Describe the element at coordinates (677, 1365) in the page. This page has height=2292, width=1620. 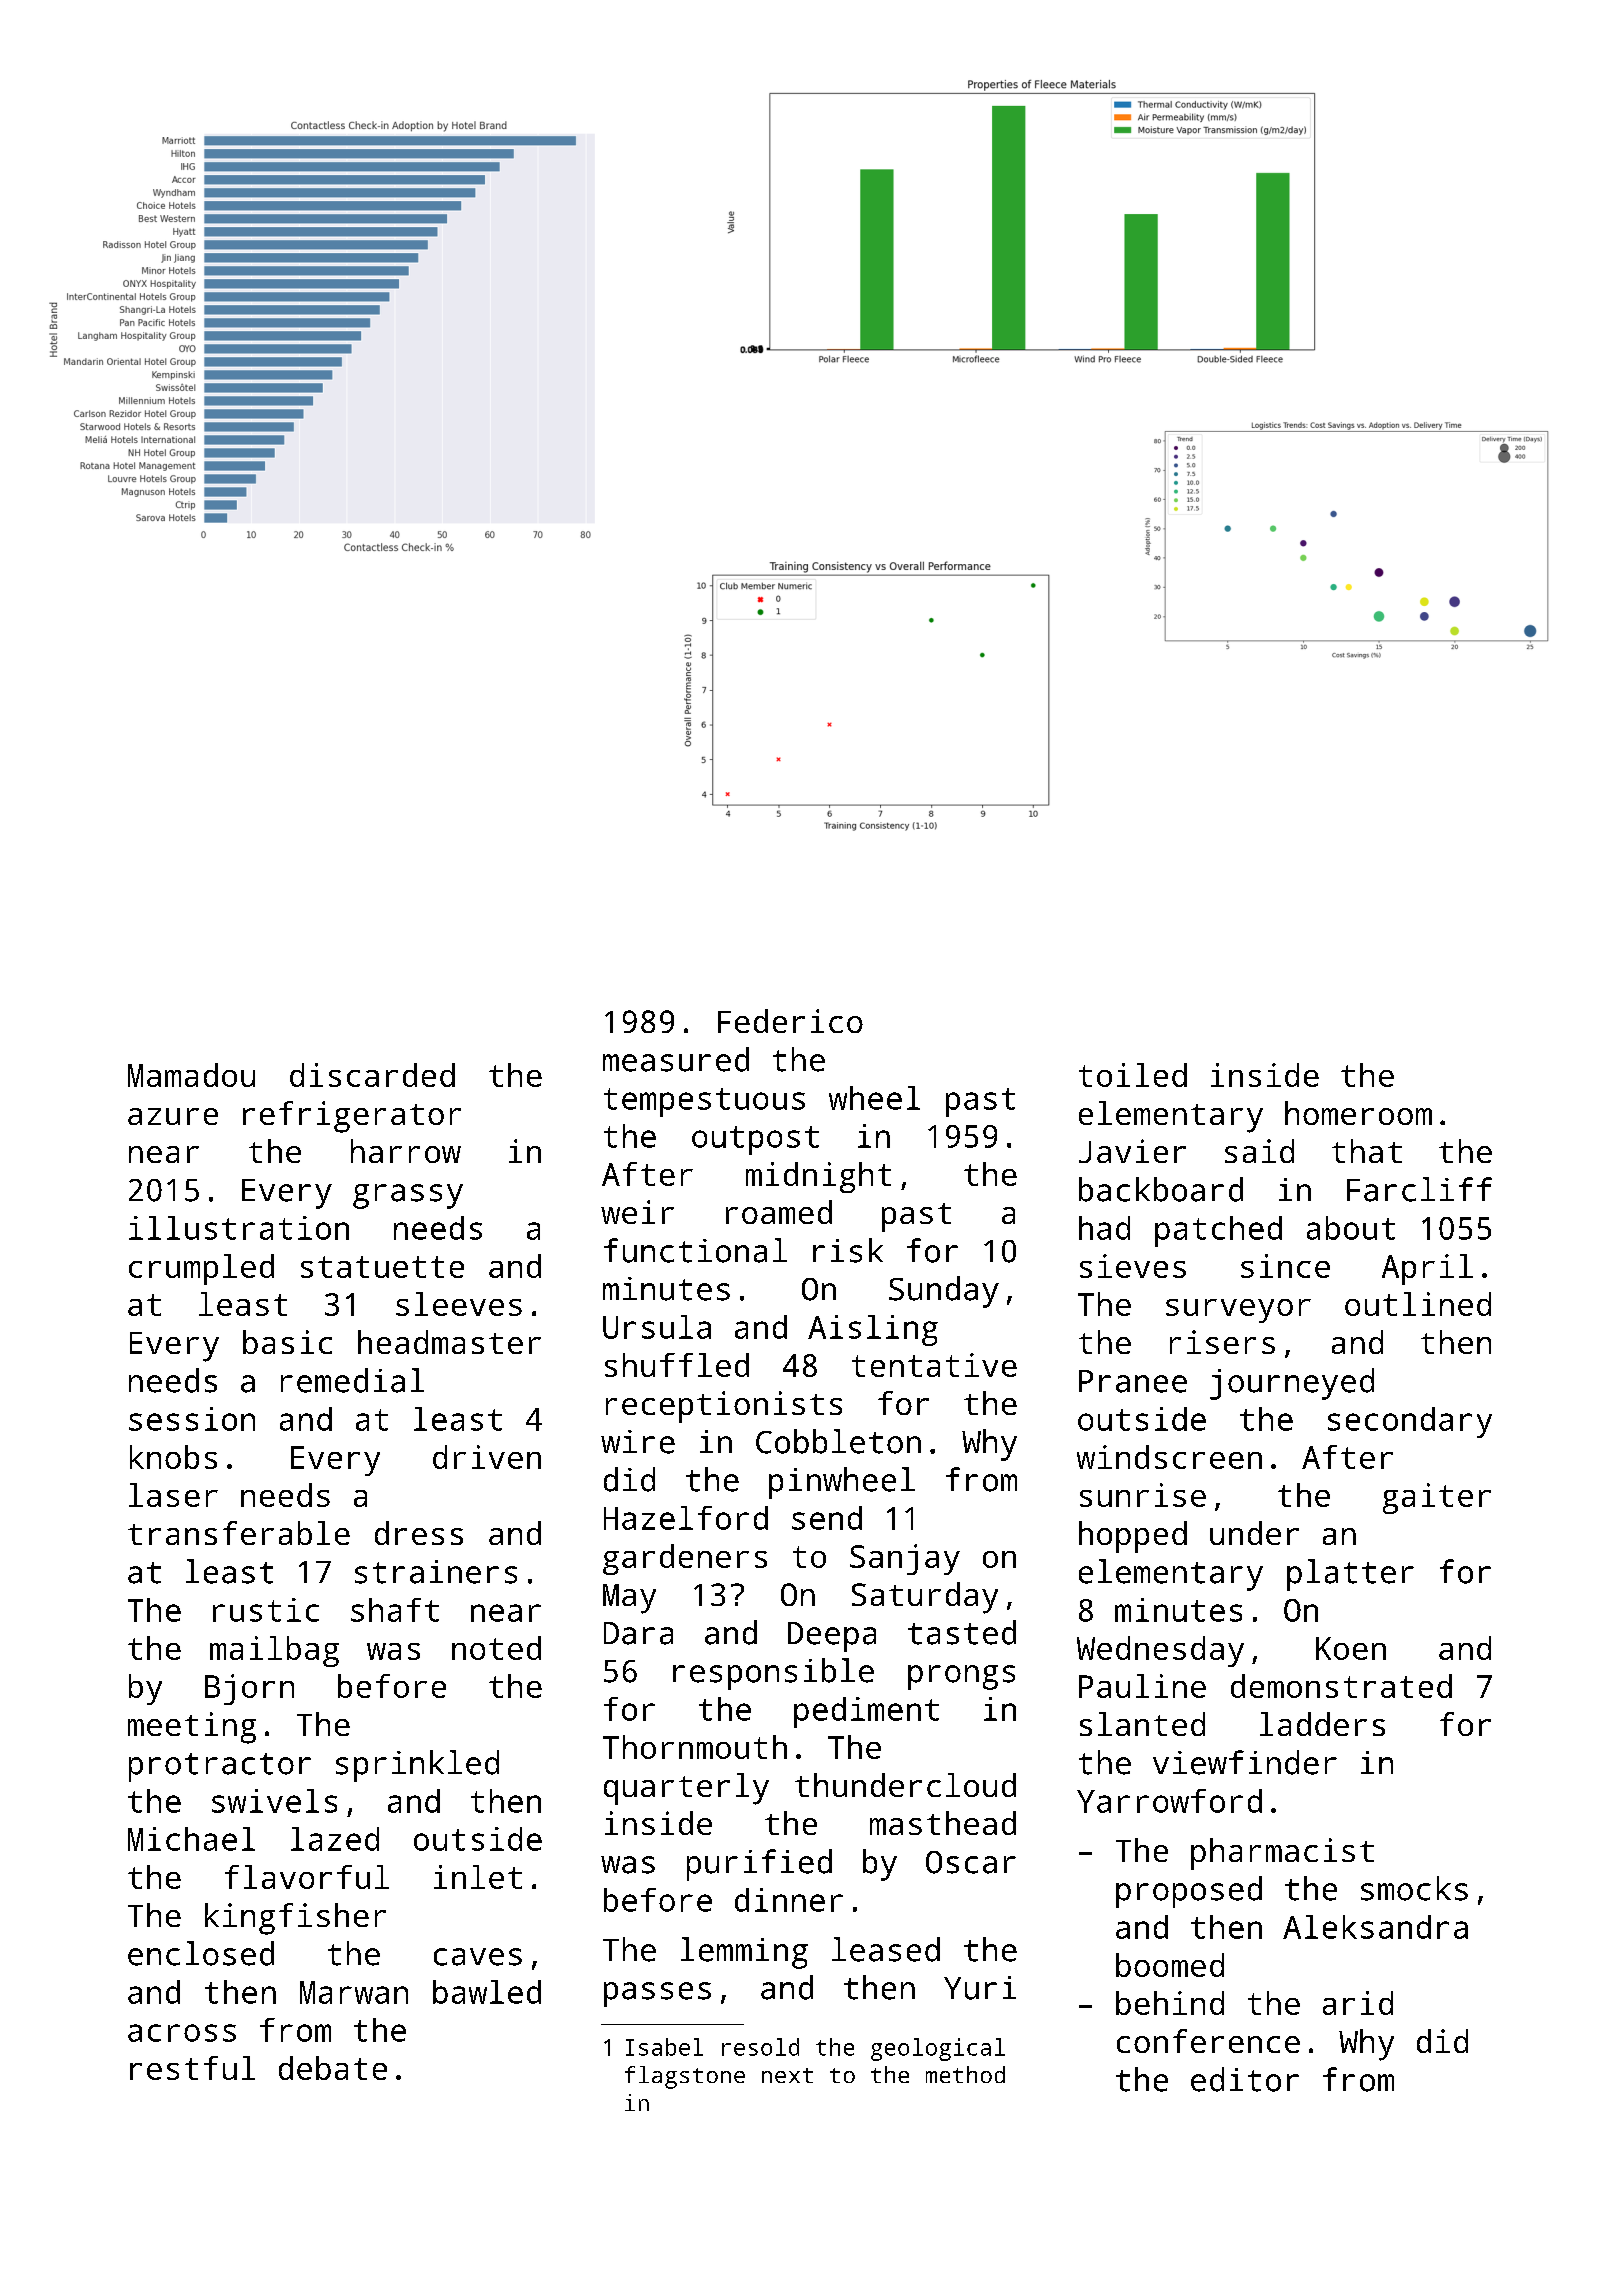
I see `shuffled` at that location.
